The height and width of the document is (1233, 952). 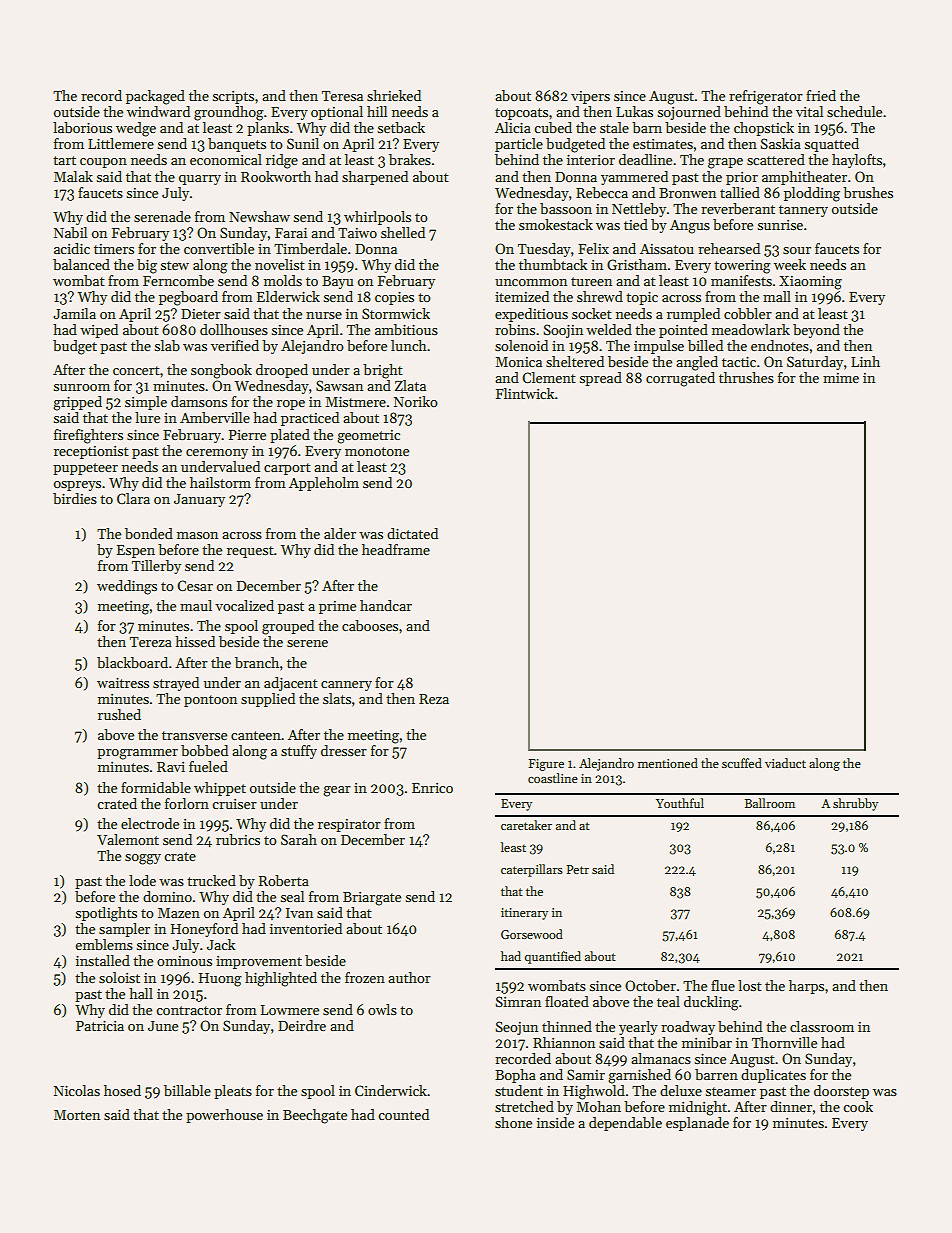 What do you see at coordinates (394, 95) in the document?
I see `shrieked` at bounding box center [394, 95].
